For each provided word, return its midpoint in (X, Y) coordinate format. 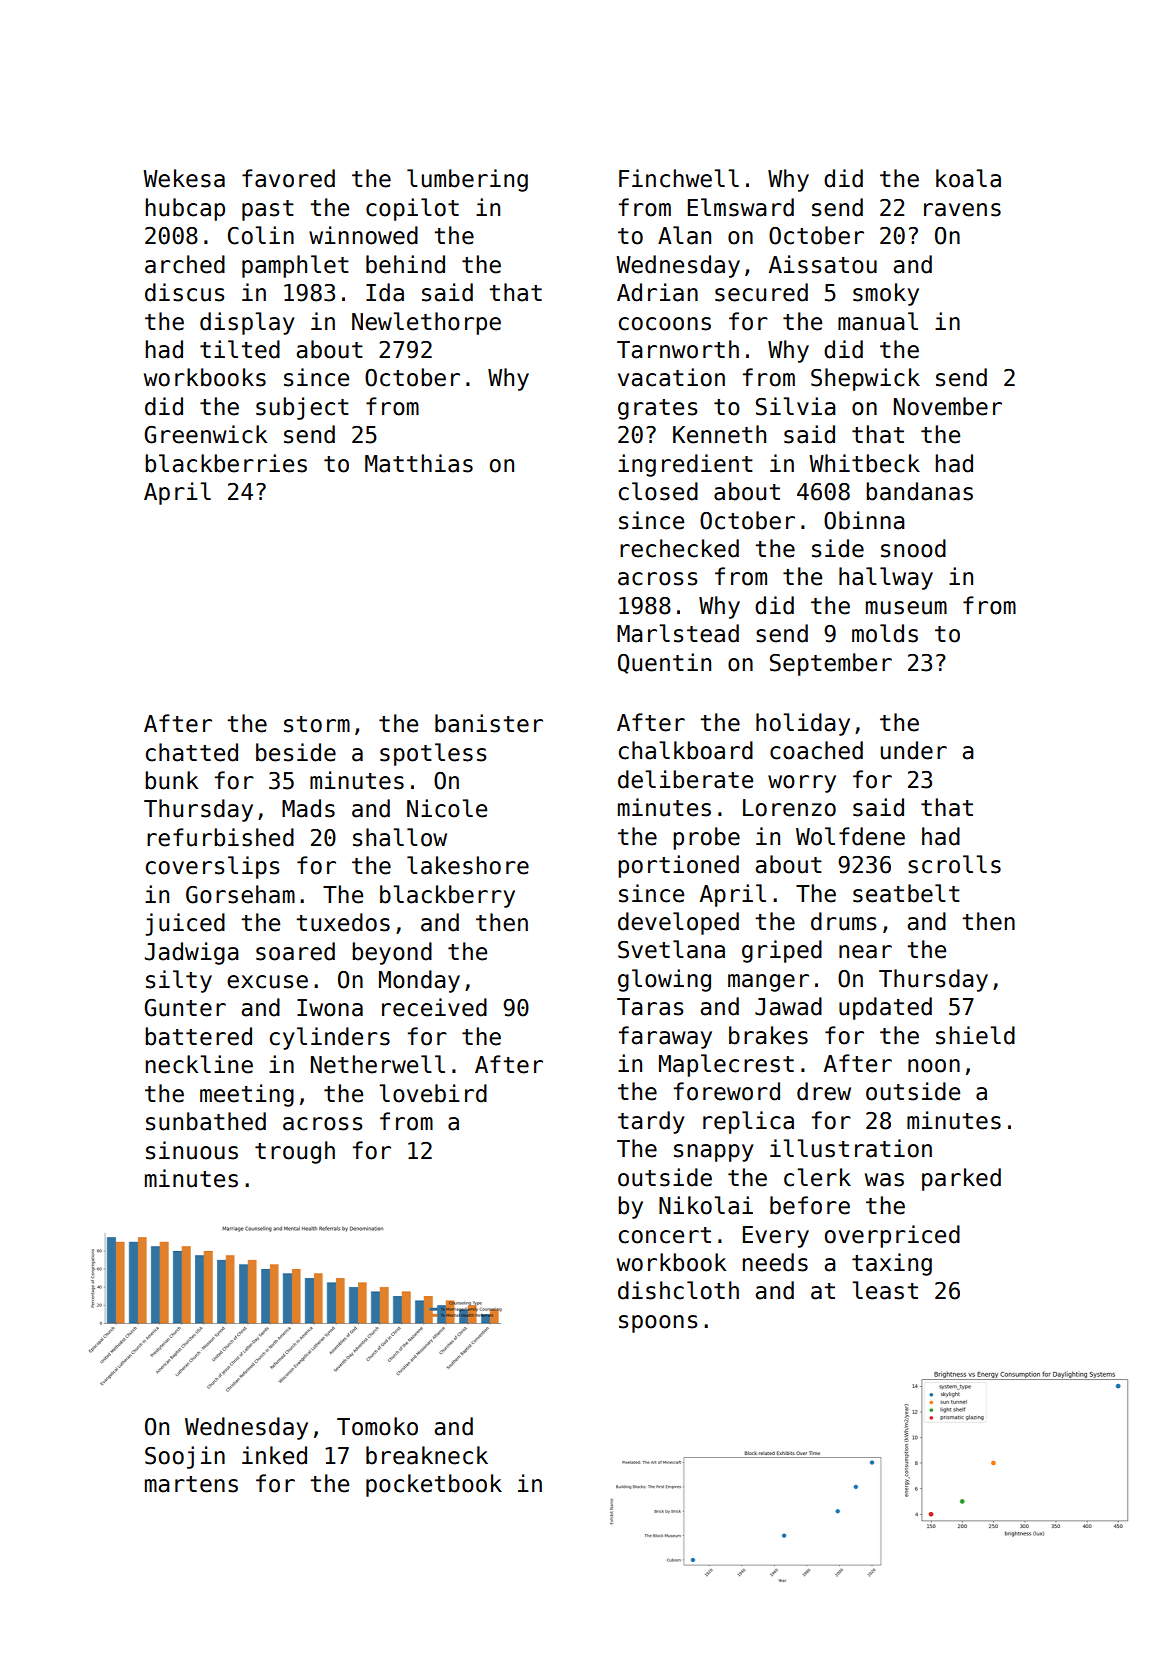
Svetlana (671, 949)
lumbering (467, 180)
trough (295, 1152)
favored (288, 178)
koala (968, 178)
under (914, 750)
